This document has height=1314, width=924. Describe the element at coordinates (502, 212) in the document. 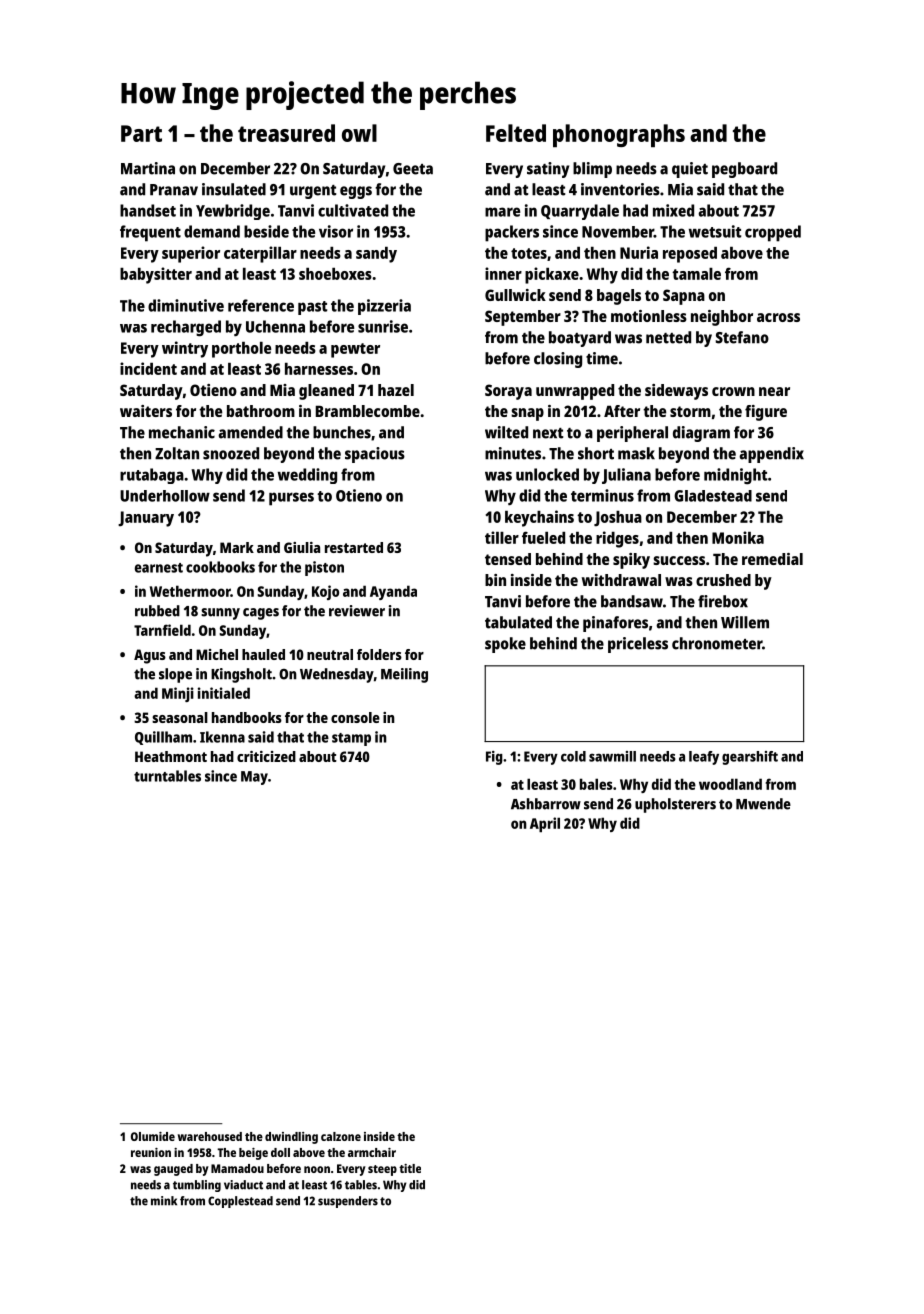

I see `mare` at that location.
